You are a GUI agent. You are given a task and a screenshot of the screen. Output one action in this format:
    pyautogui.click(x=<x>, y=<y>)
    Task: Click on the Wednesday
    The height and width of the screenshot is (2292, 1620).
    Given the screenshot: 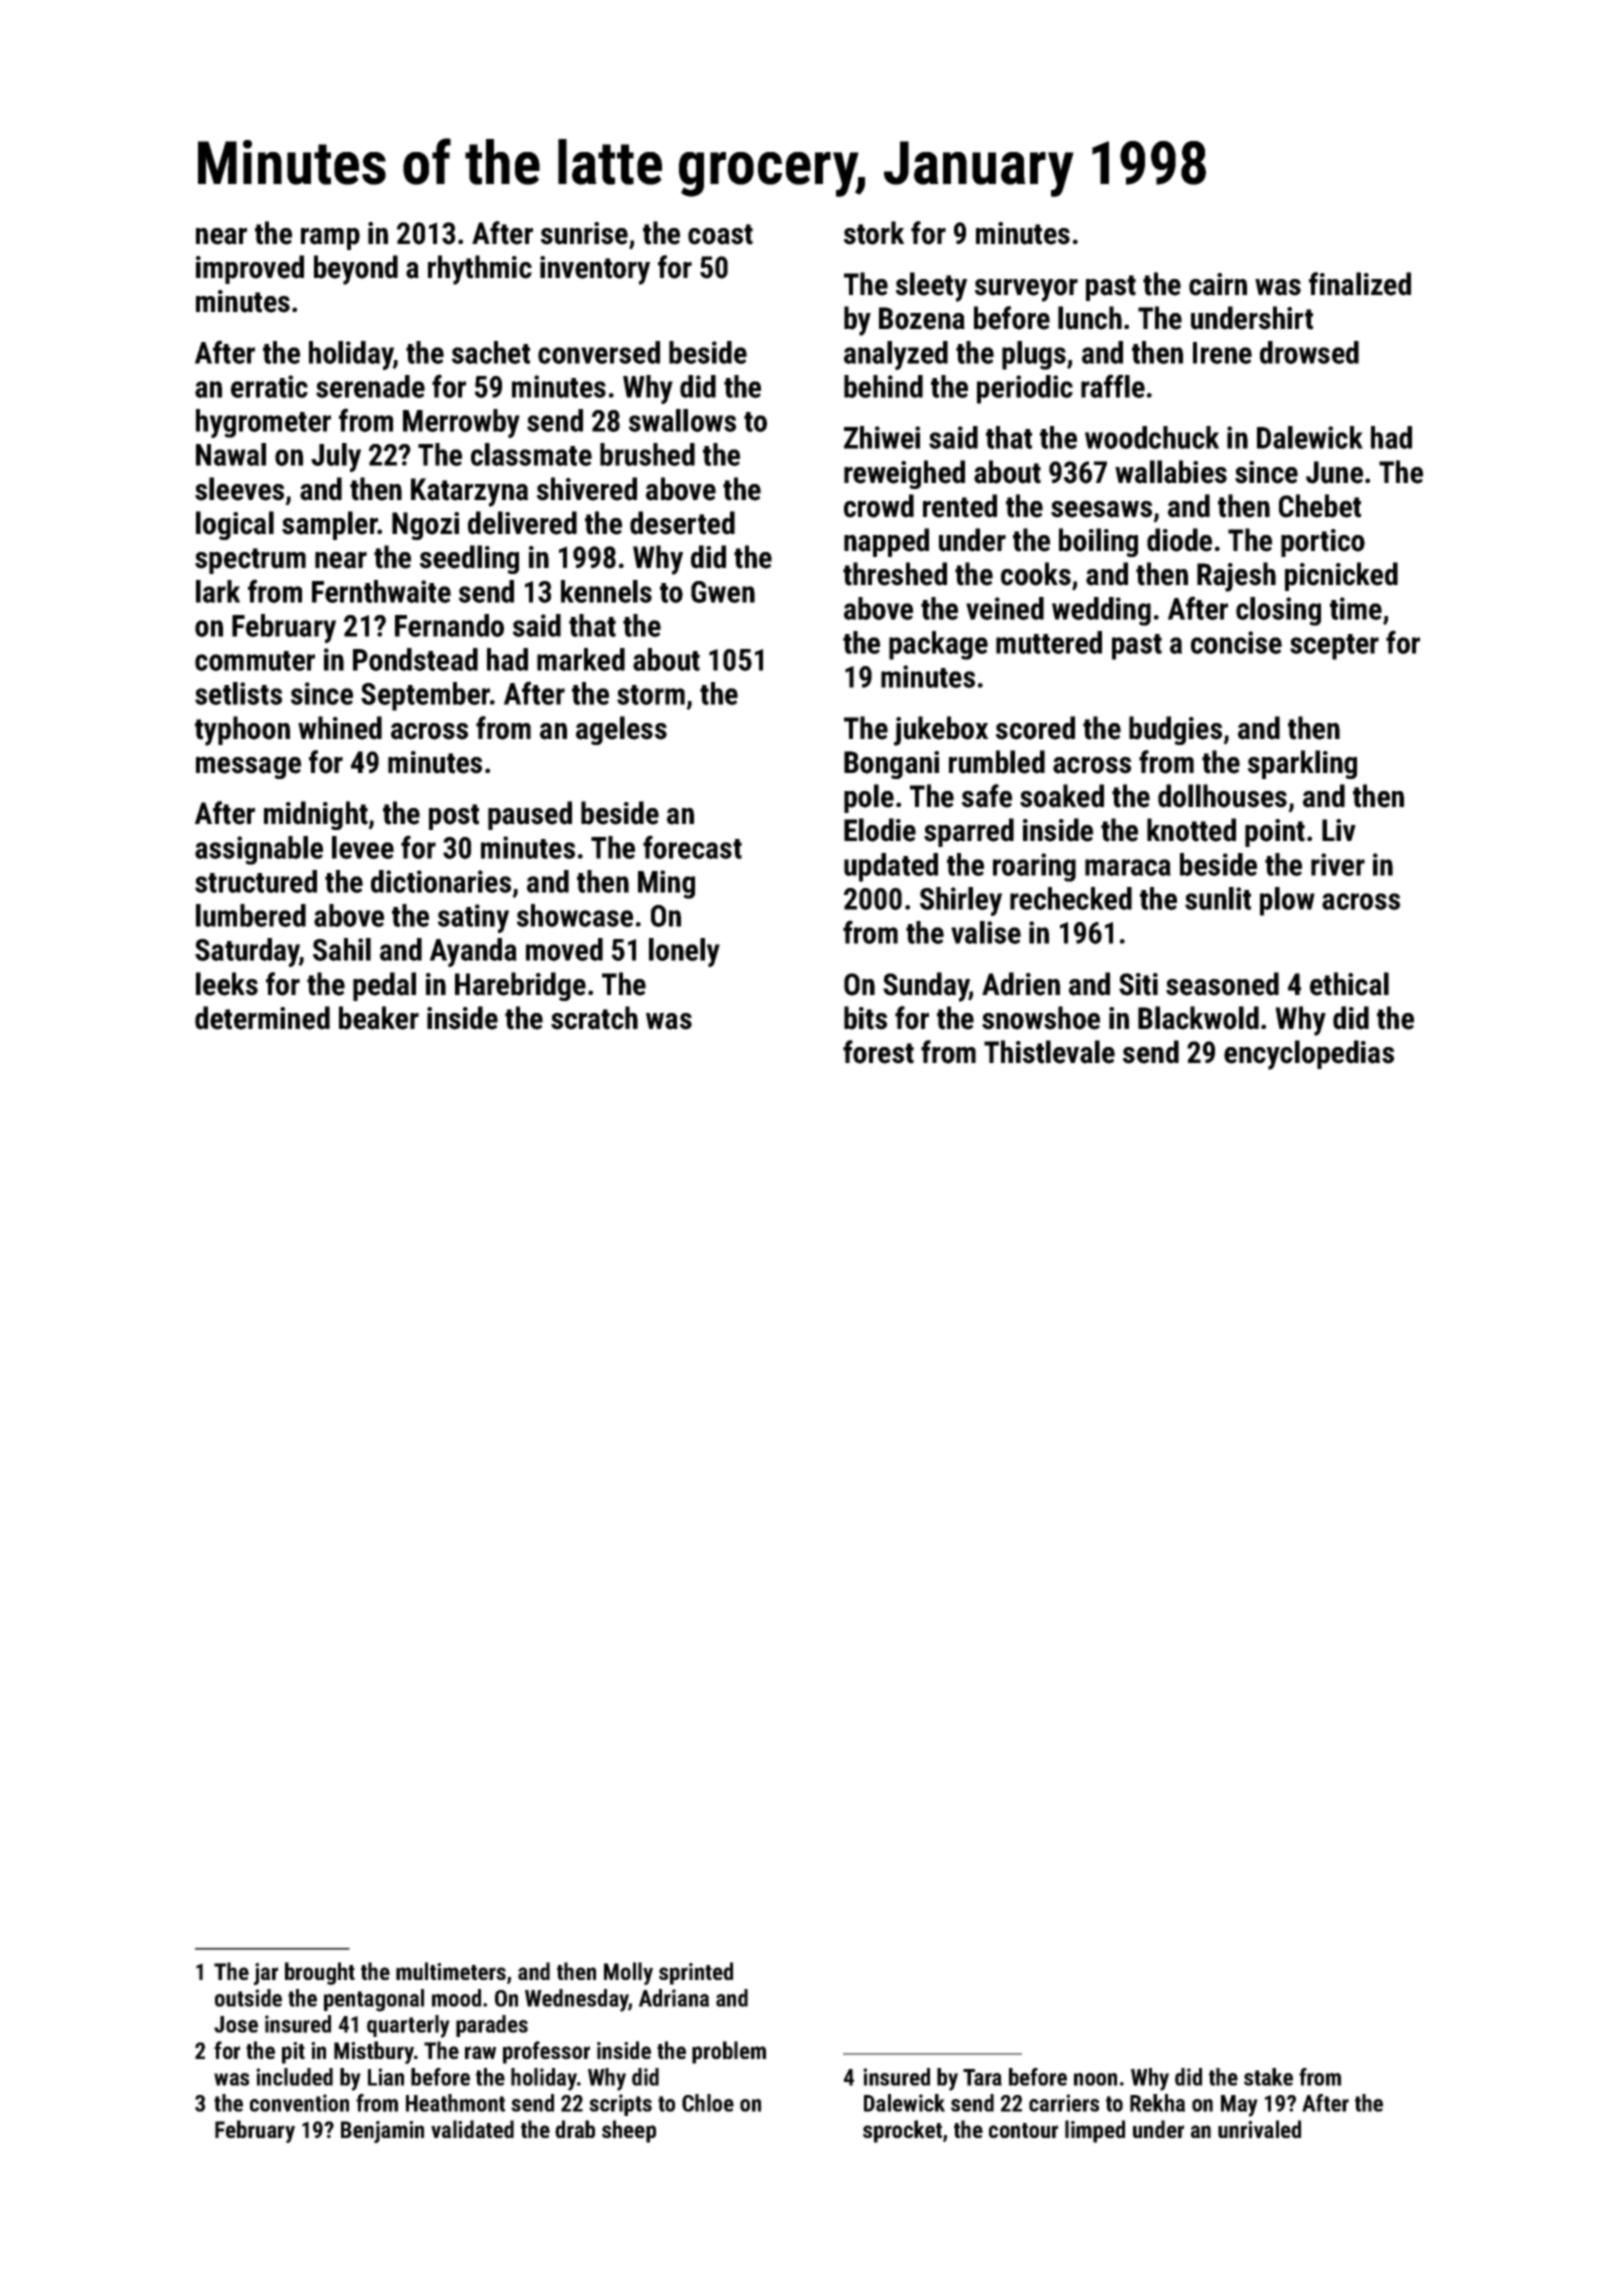 What is the action you would take?
    pyautogui.click(x=577, y=2000)
